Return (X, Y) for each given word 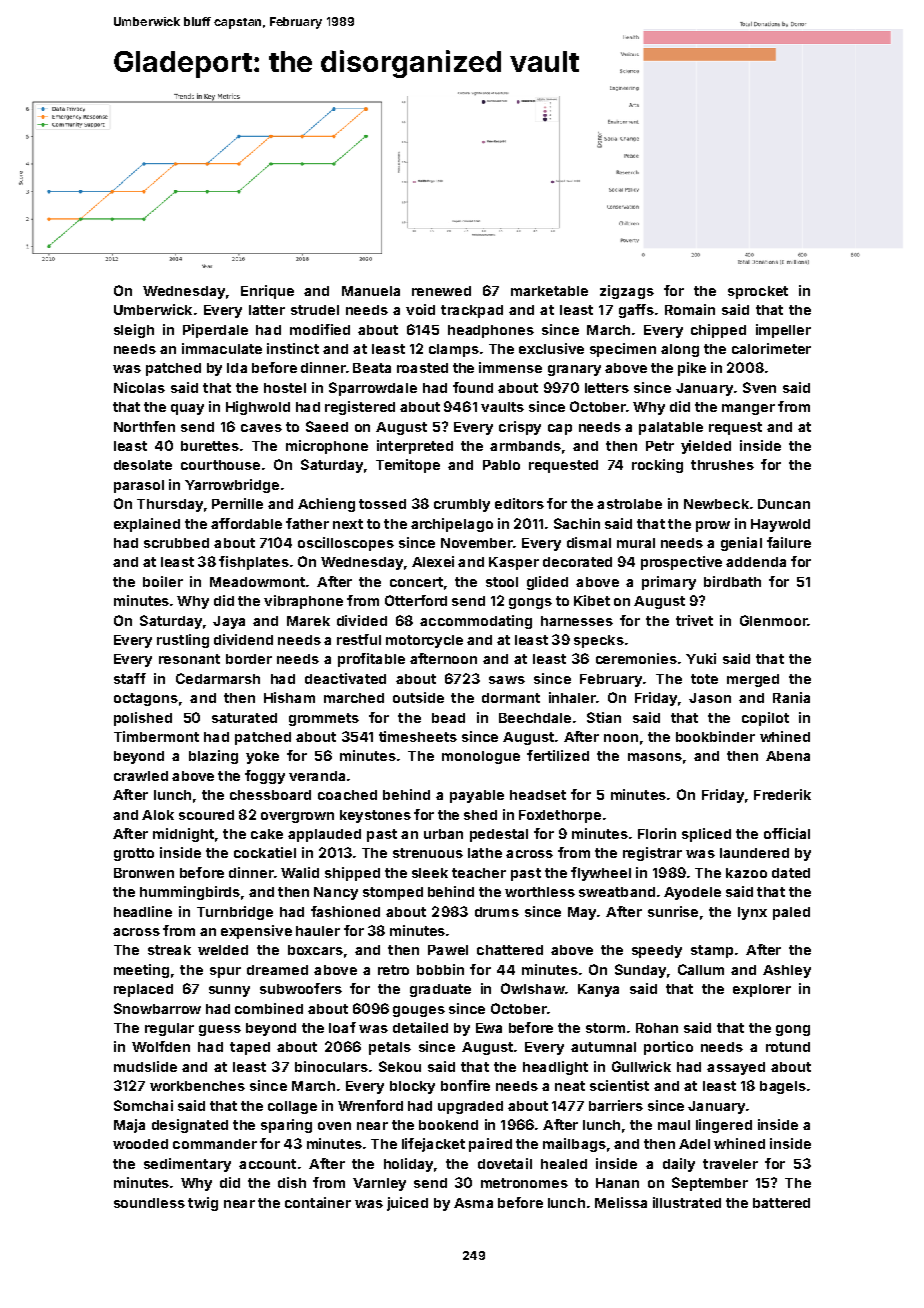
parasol (139, 486)
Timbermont (156, 736)
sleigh (134, 331)
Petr (660, 446)
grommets (324, 719)
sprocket (758, 292)
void (420, 309)
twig (203, 1204)
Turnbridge (235, 913)
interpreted (415, 447)
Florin (657, 833)
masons (655, 757)
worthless (540, 892)
